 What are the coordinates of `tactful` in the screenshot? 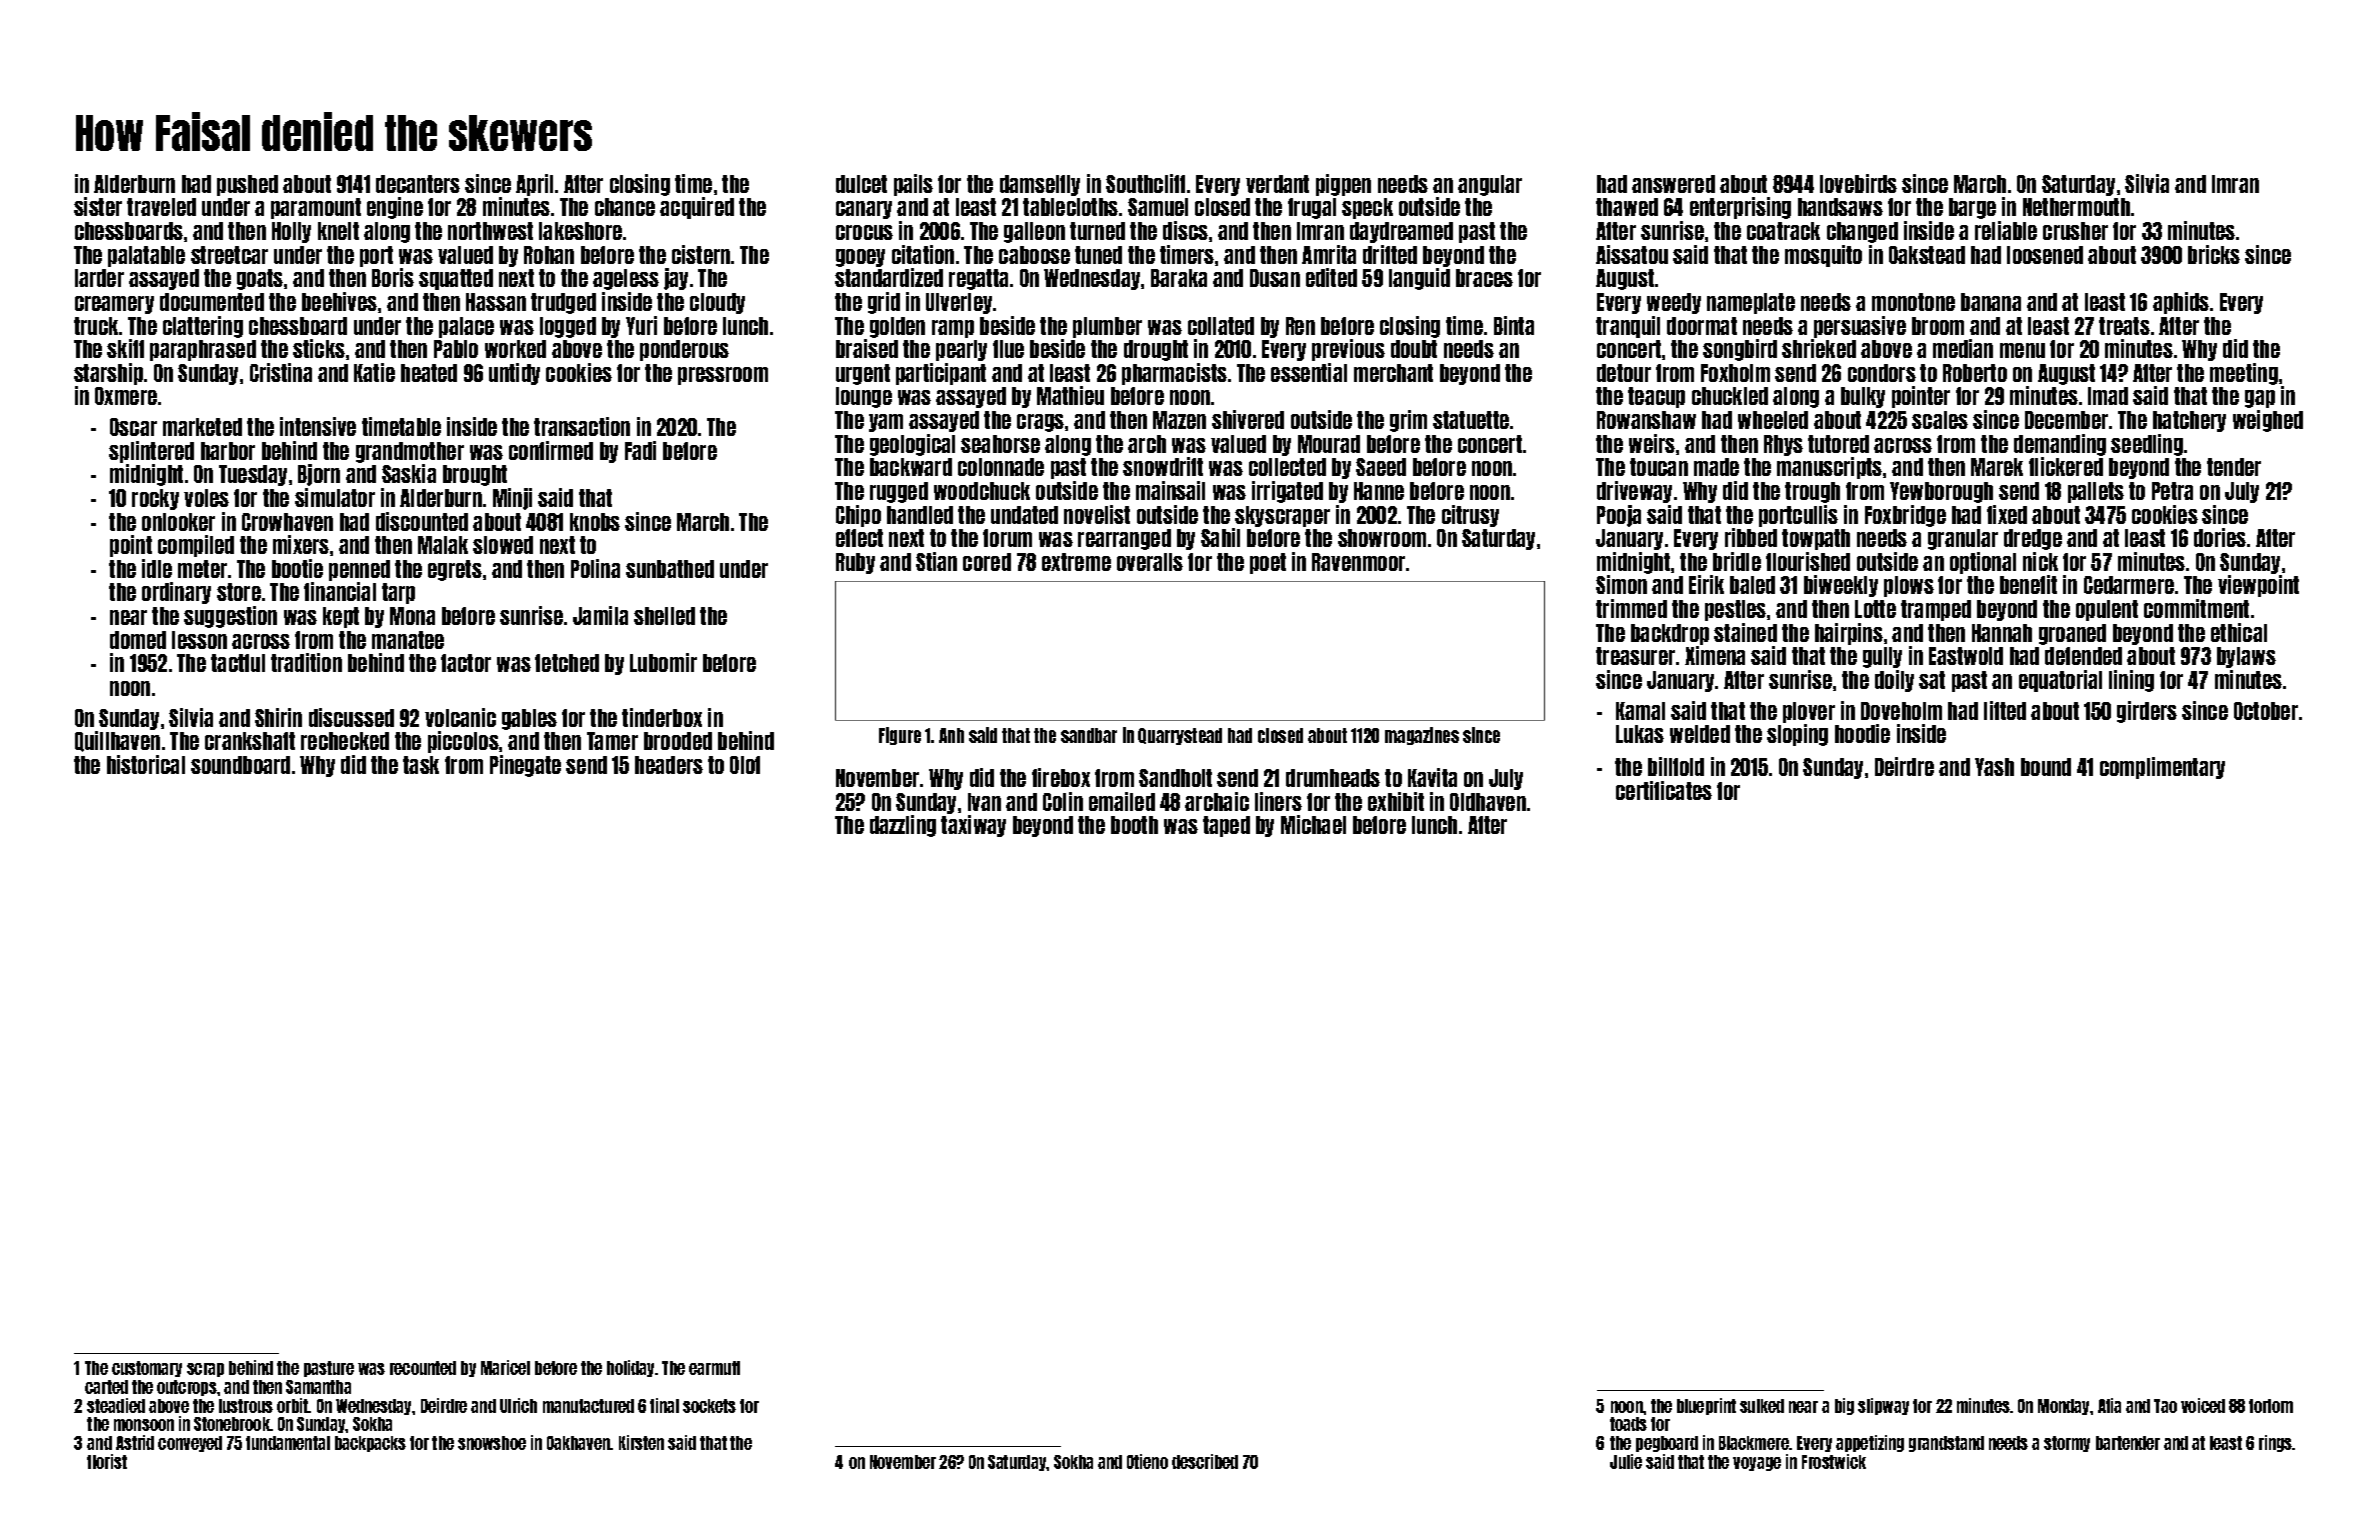 It's located at (238, 663).
